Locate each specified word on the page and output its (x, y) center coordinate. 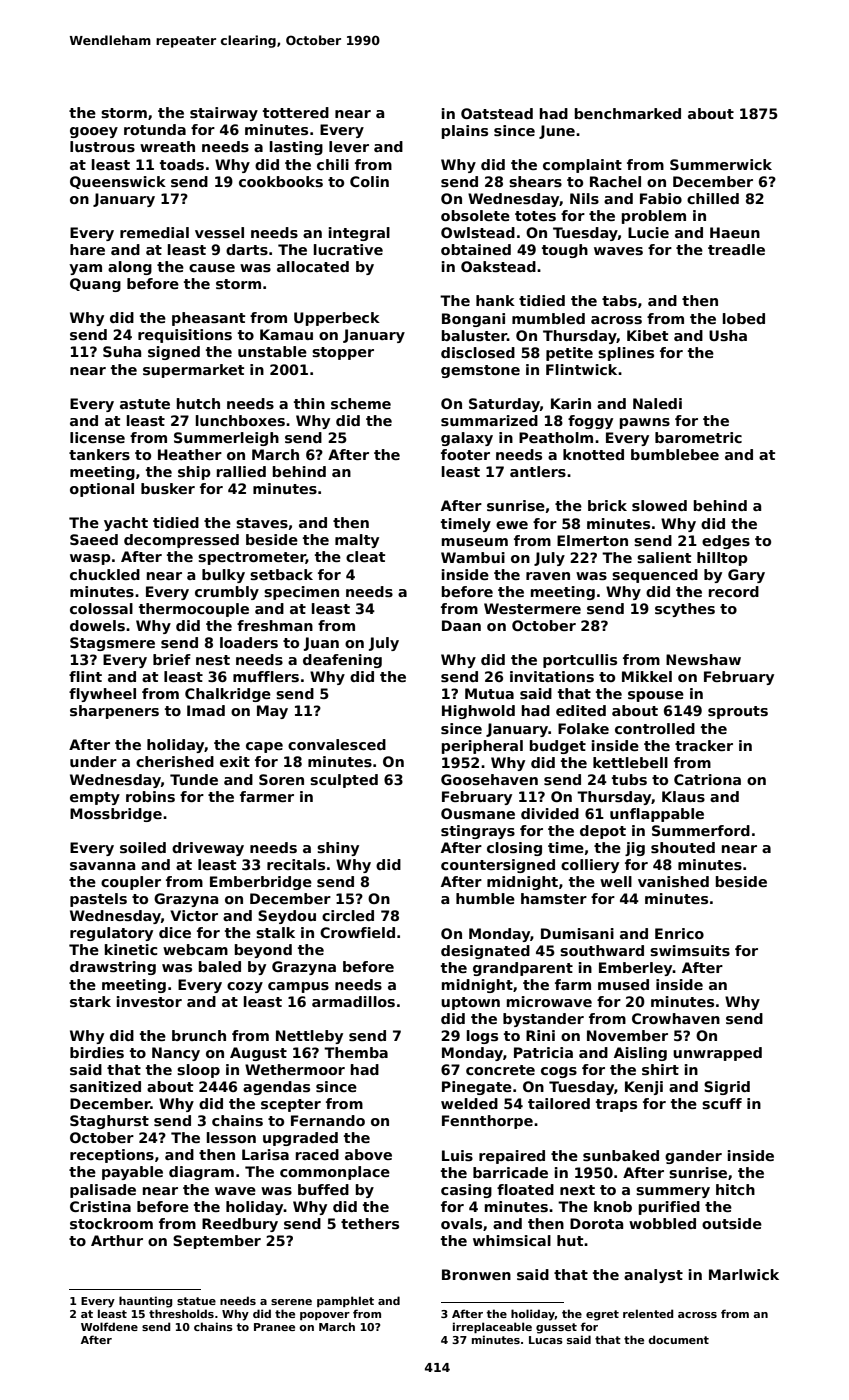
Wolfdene (109, 1326)
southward (602, 950)
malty (357, 541)
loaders (249, 642)
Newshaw (703, 659)
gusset (556, 1328)
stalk (275, 932)
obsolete (475, 215)
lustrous (102, 146)
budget (558, 747)
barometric (698, 437)
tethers (370, 1223)
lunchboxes (240, 420)
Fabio (661, 198)
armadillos (353, 1001)
